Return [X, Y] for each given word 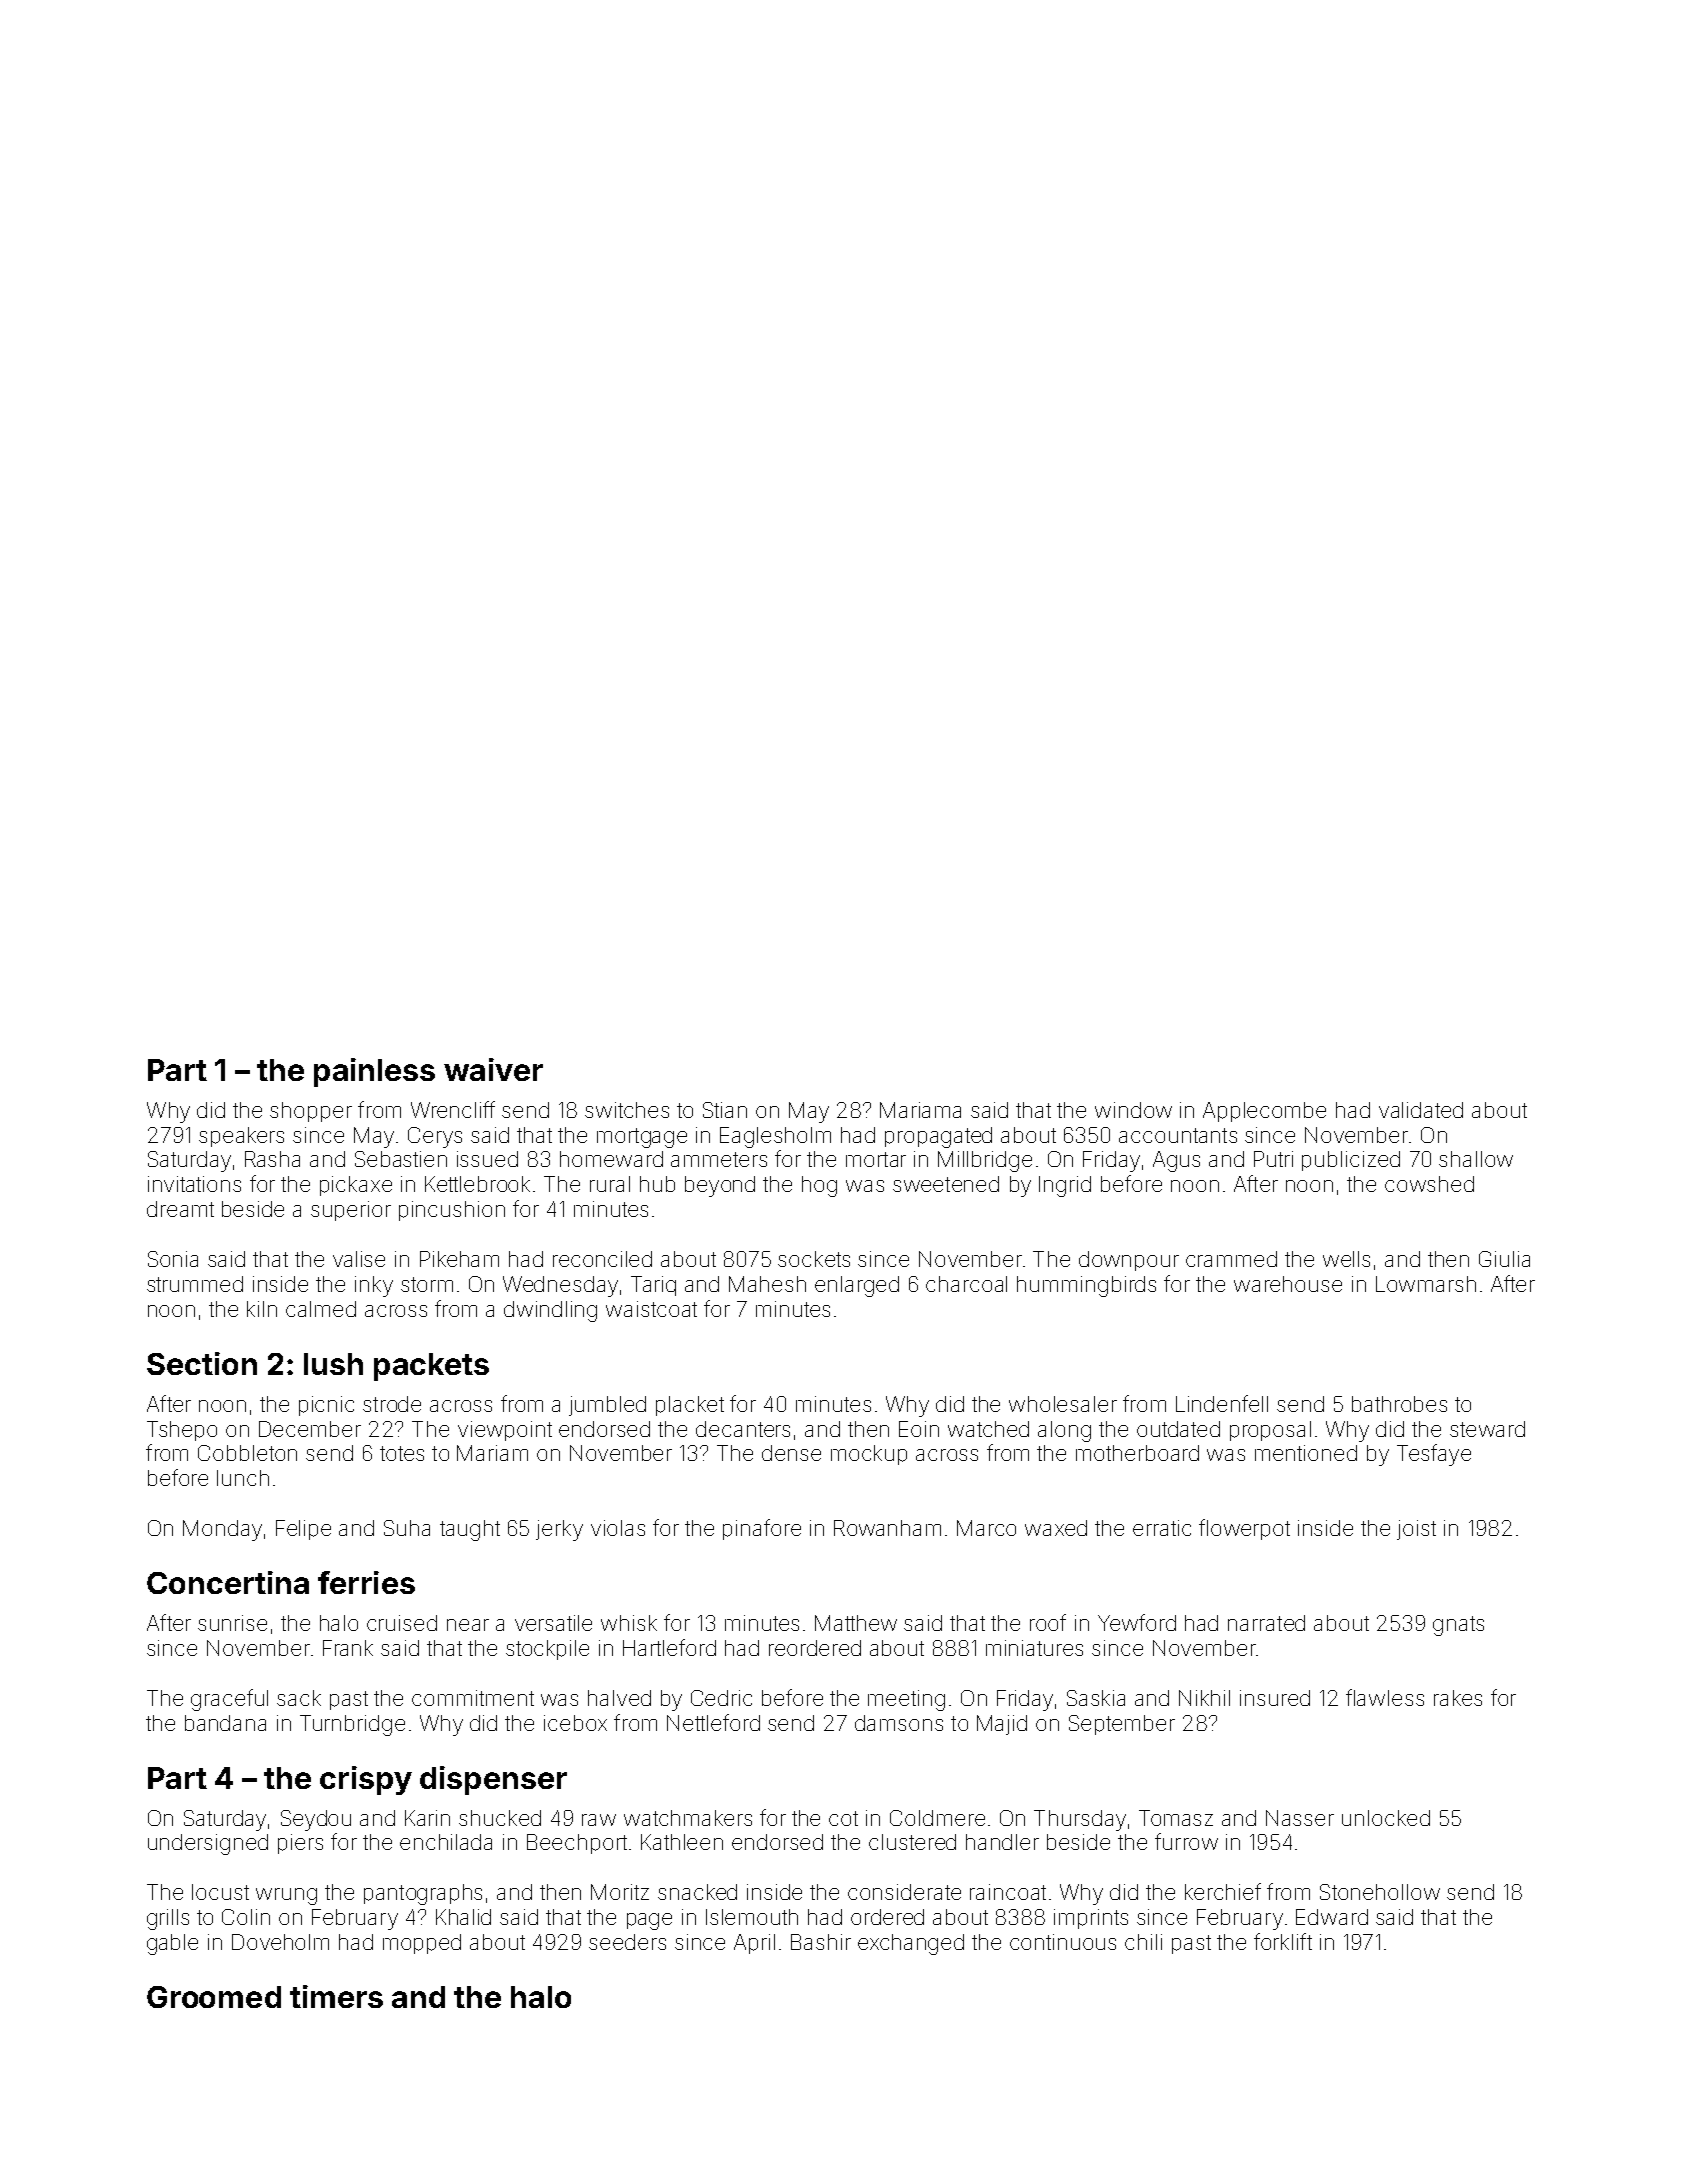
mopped [422, 1944]
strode [392, 1404]
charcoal [966, 1284]
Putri [1273, 1159]
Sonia [173, 1259]
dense [791, 1453]
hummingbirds [1086, 1286]
